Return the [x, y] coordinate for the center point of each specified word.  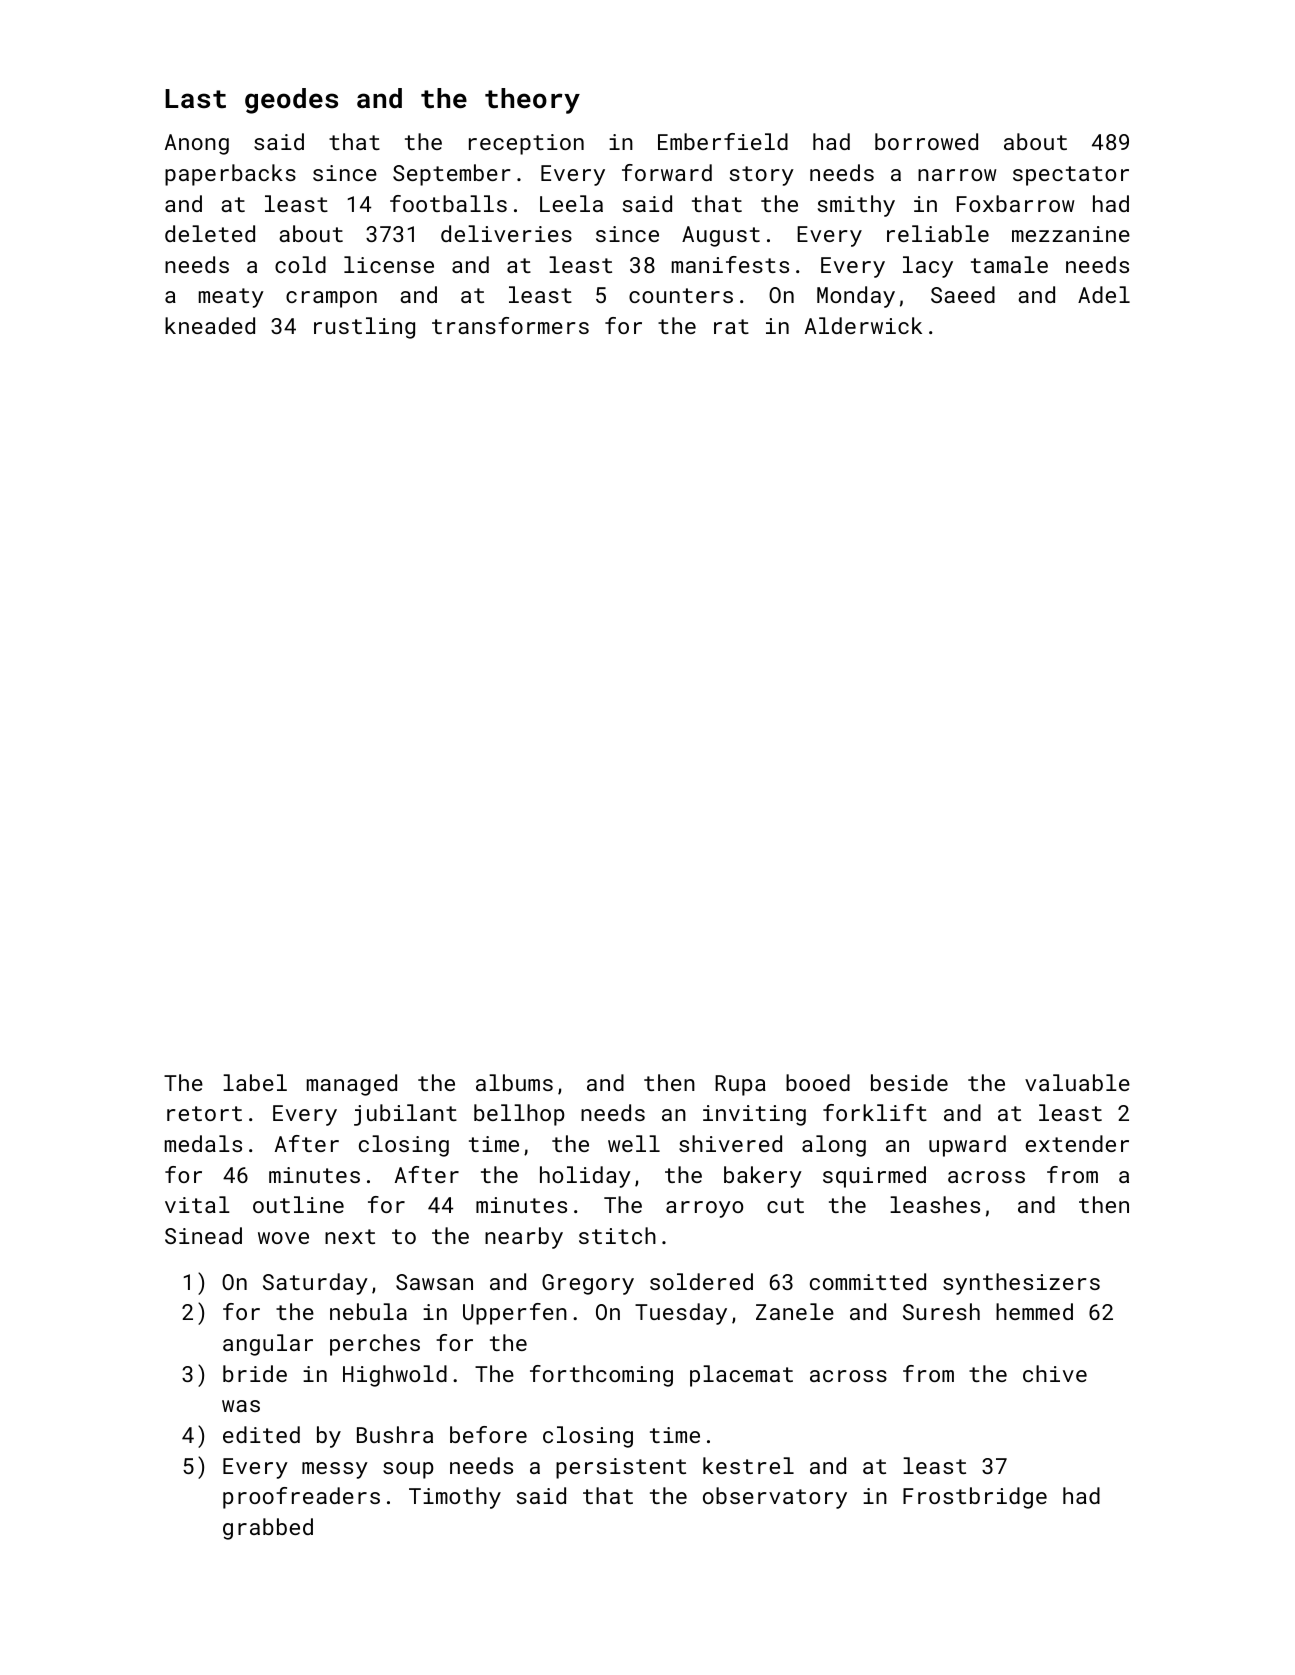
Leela [571, 203]
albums [514, 1082]
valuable [1077, 1082]
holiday [585, 1177]
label [255, 1082]
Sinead [203, 1235]
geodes [291, 101]
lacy [928, 267]
